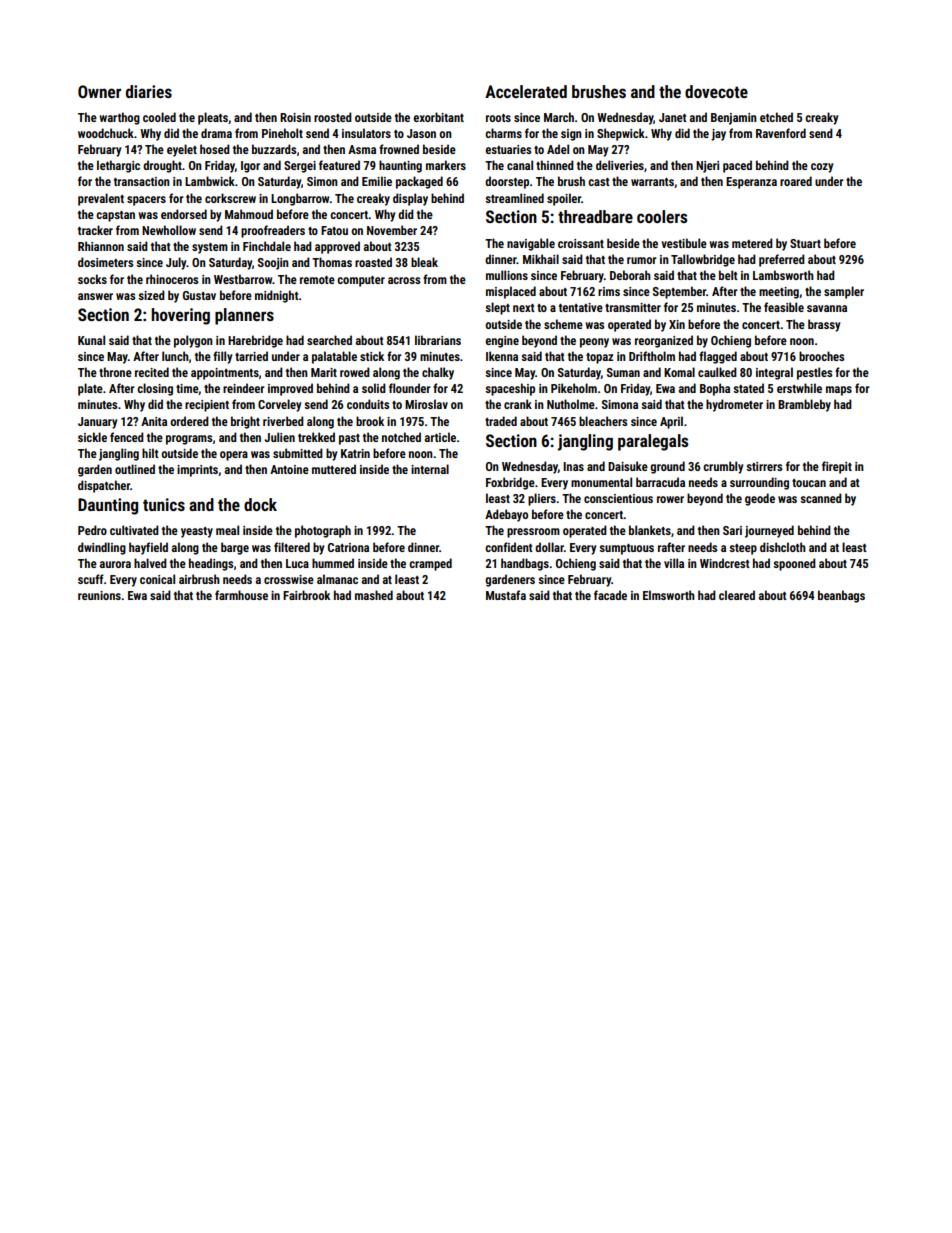 Image resolution: width=952 pixels, height=1233 pixels. I want to click on slept, so click(497, 308).
